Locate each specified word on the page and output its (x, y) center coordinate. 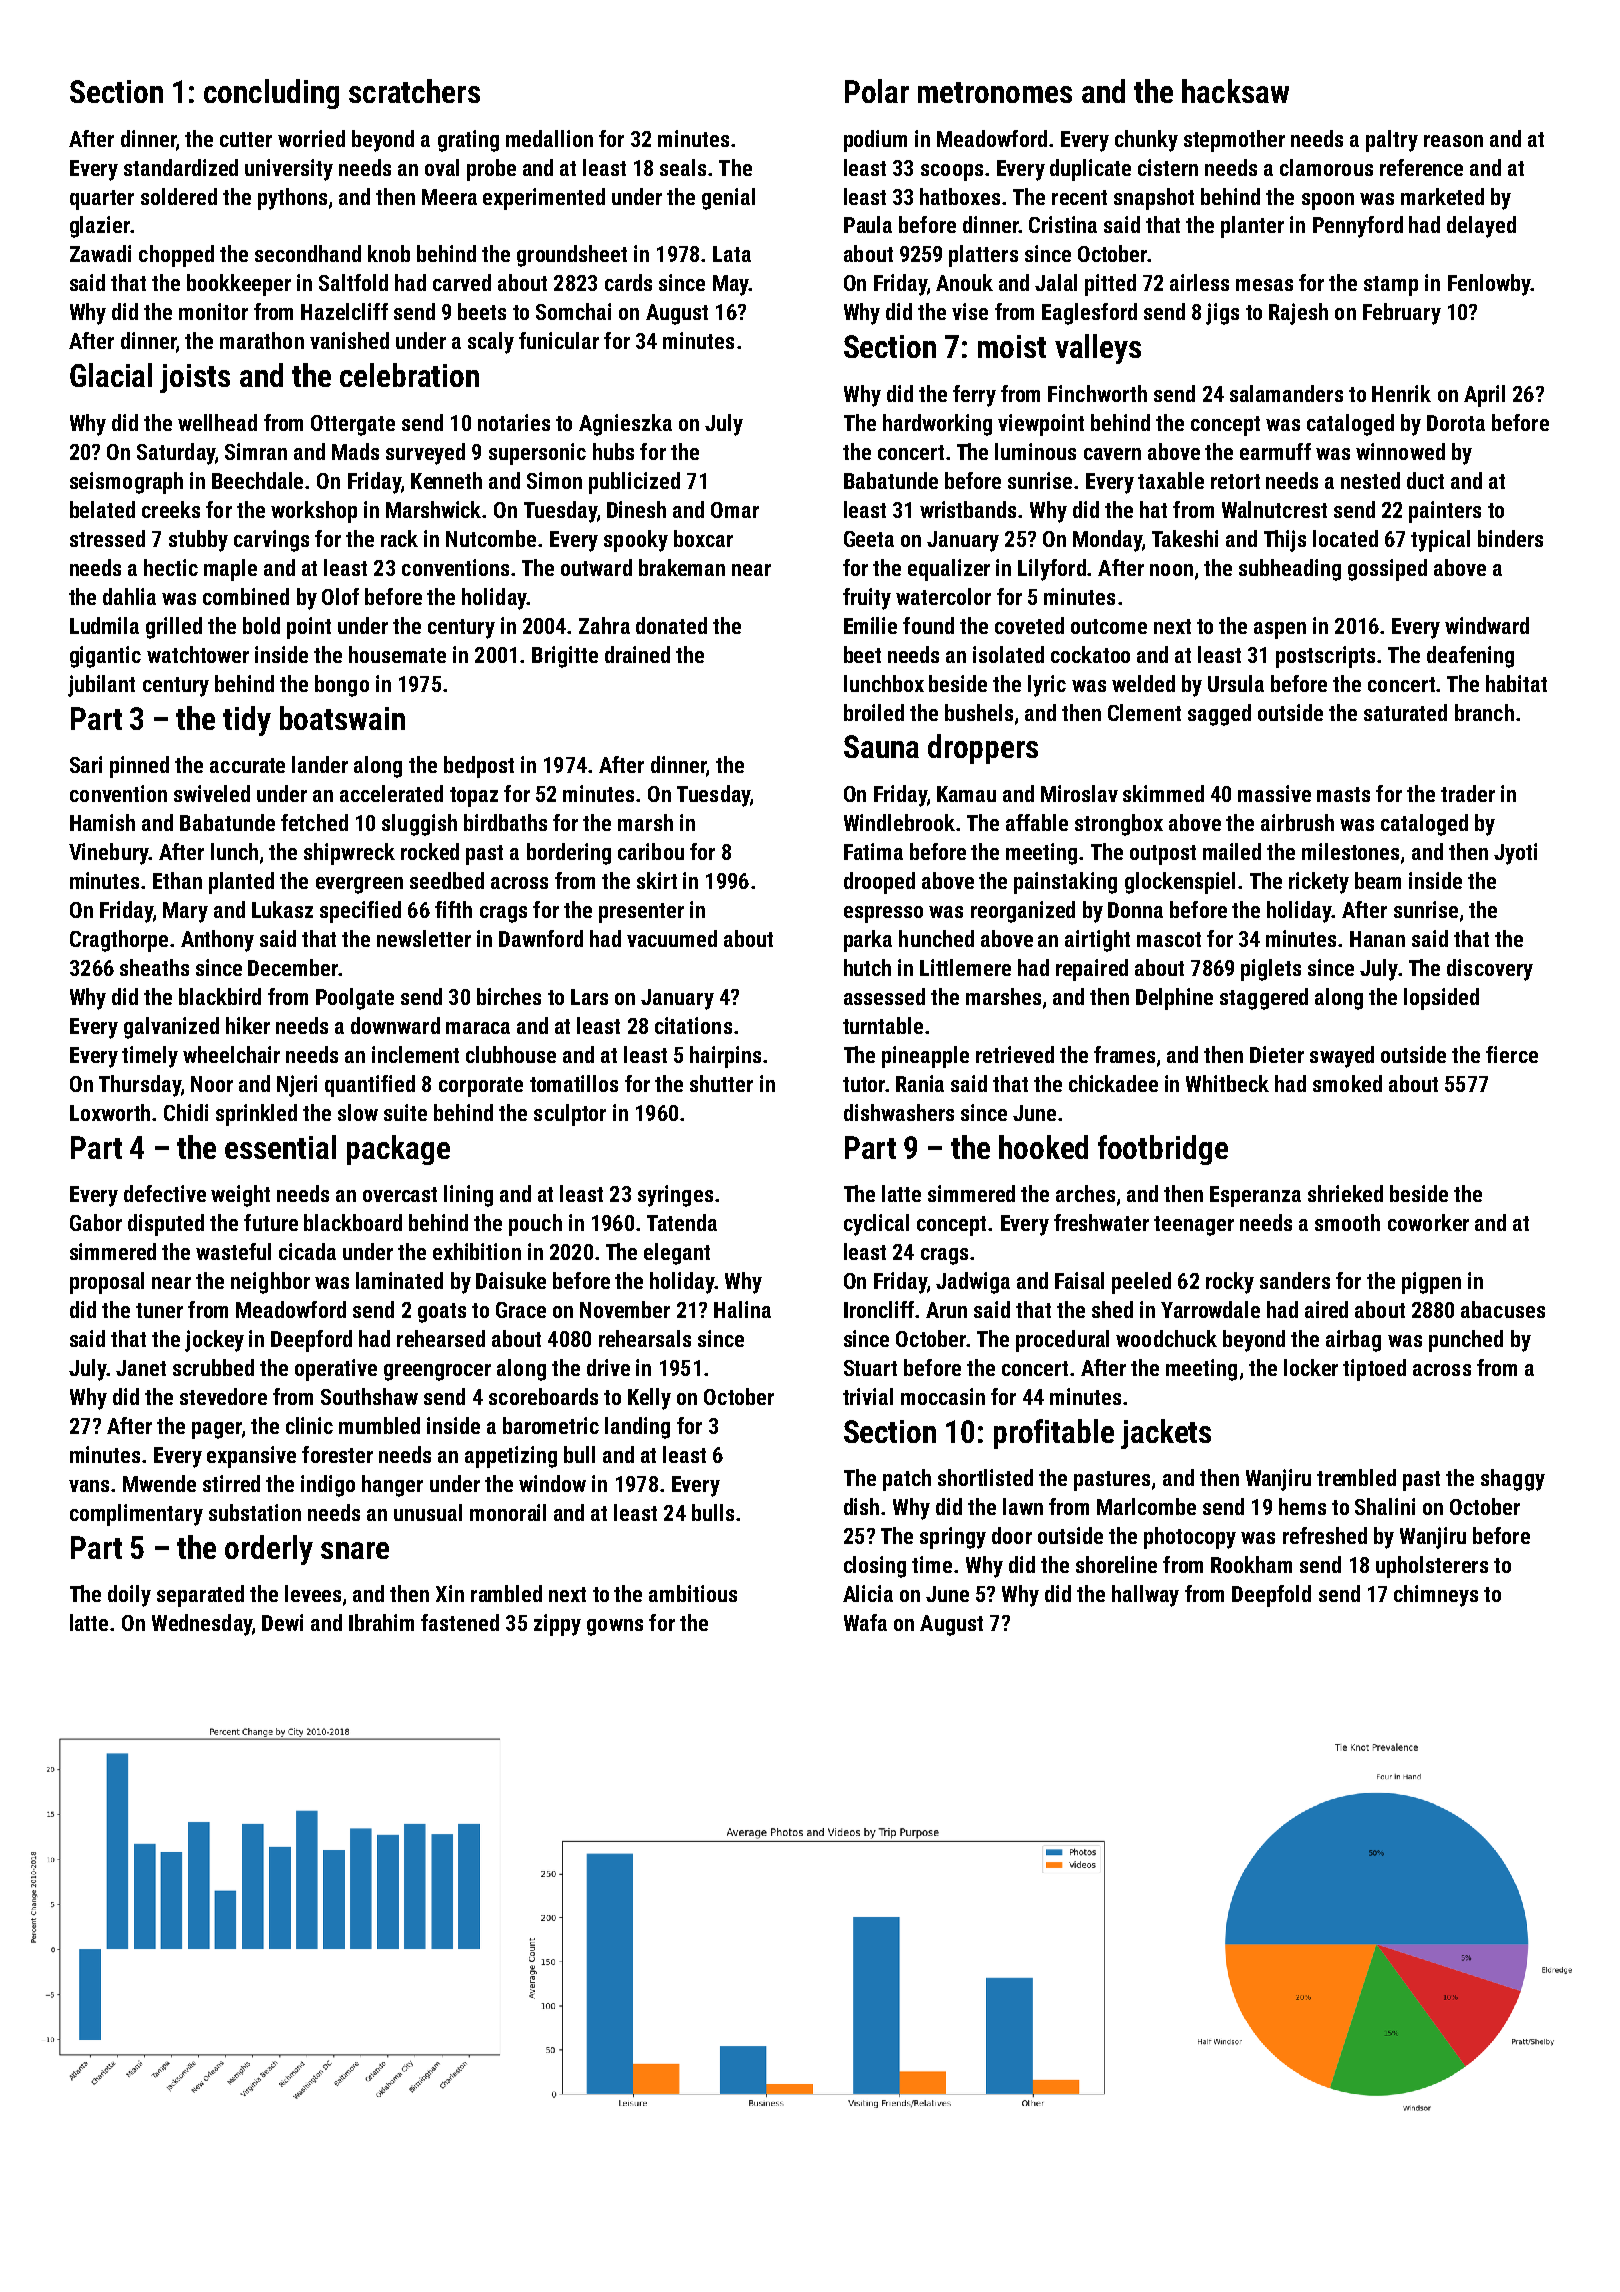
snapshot (1154, 199)
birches (509, 996)
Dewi (282, 1622)
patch (907, 1480)
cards (628, 282)
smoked (1347, 1083)
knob (389, 253)
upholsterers (1432, 1567)
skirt (657, 880)
